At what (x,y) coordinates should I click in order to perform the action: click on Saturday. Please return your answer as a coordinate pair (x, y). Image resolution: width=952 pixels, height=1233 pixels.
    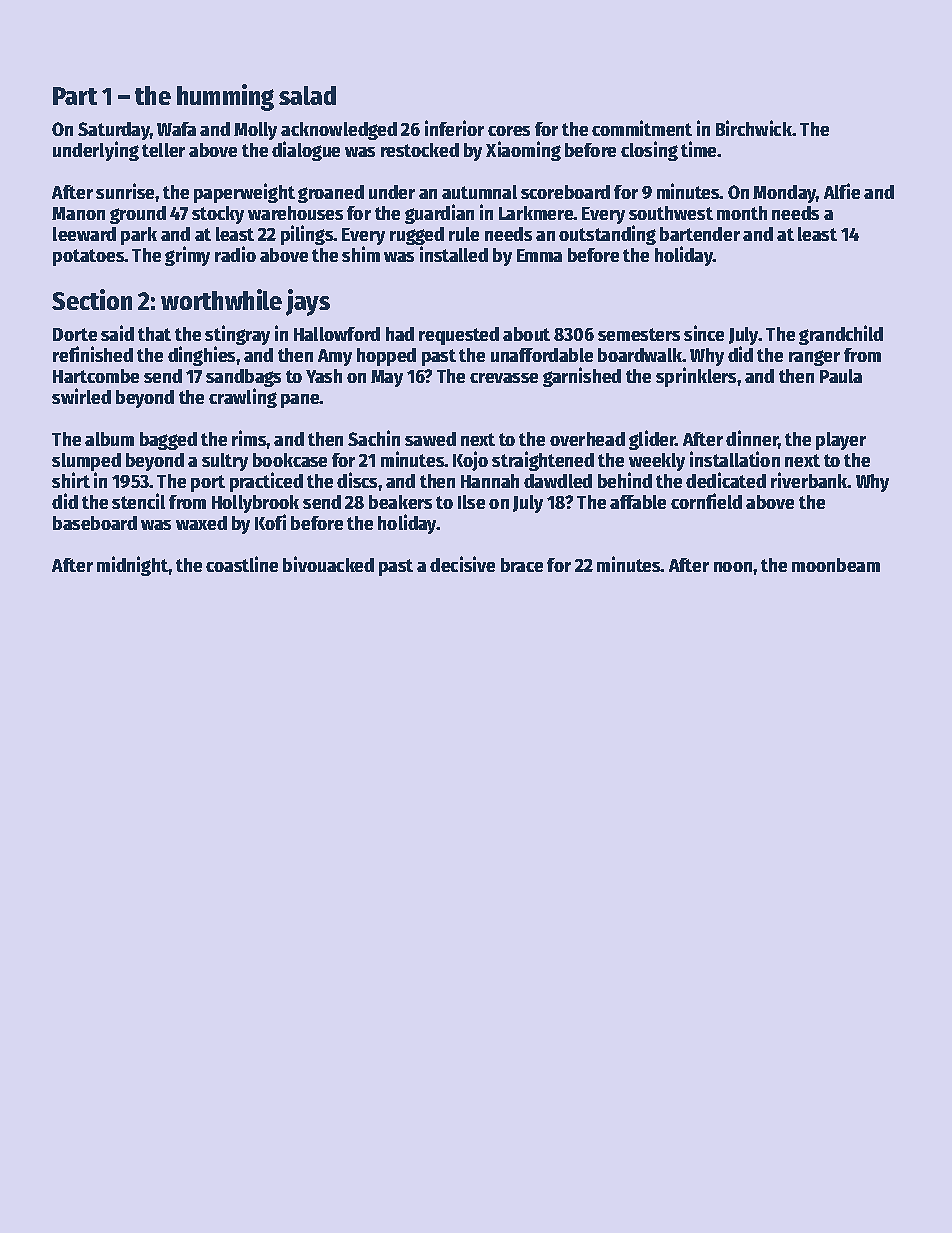
    Looking at the image, I should click on (114, 131).
